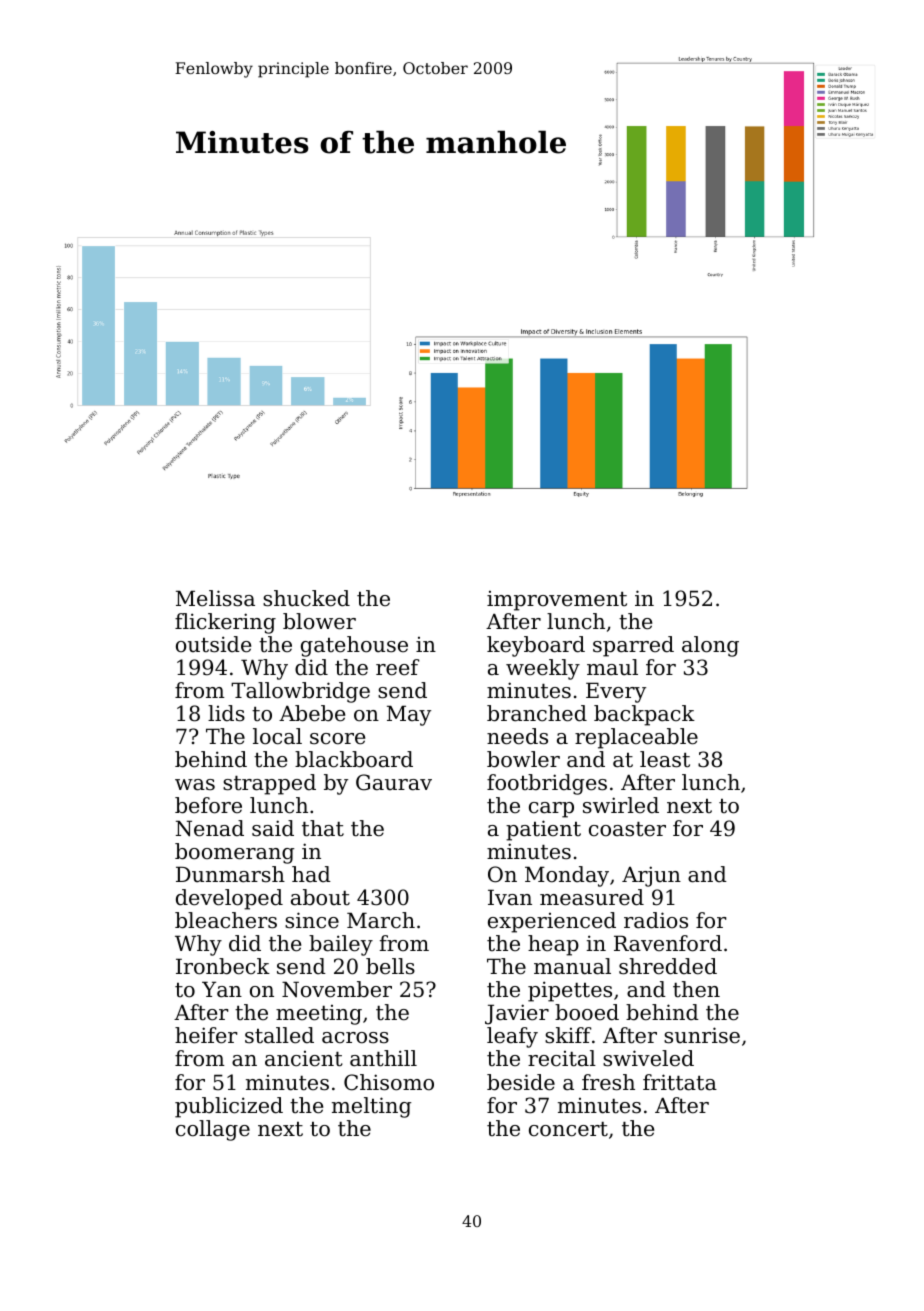  What do you see at coordinates (592, 897) in the screenshot?
I see `measured` at bounding box center [592, 897].
